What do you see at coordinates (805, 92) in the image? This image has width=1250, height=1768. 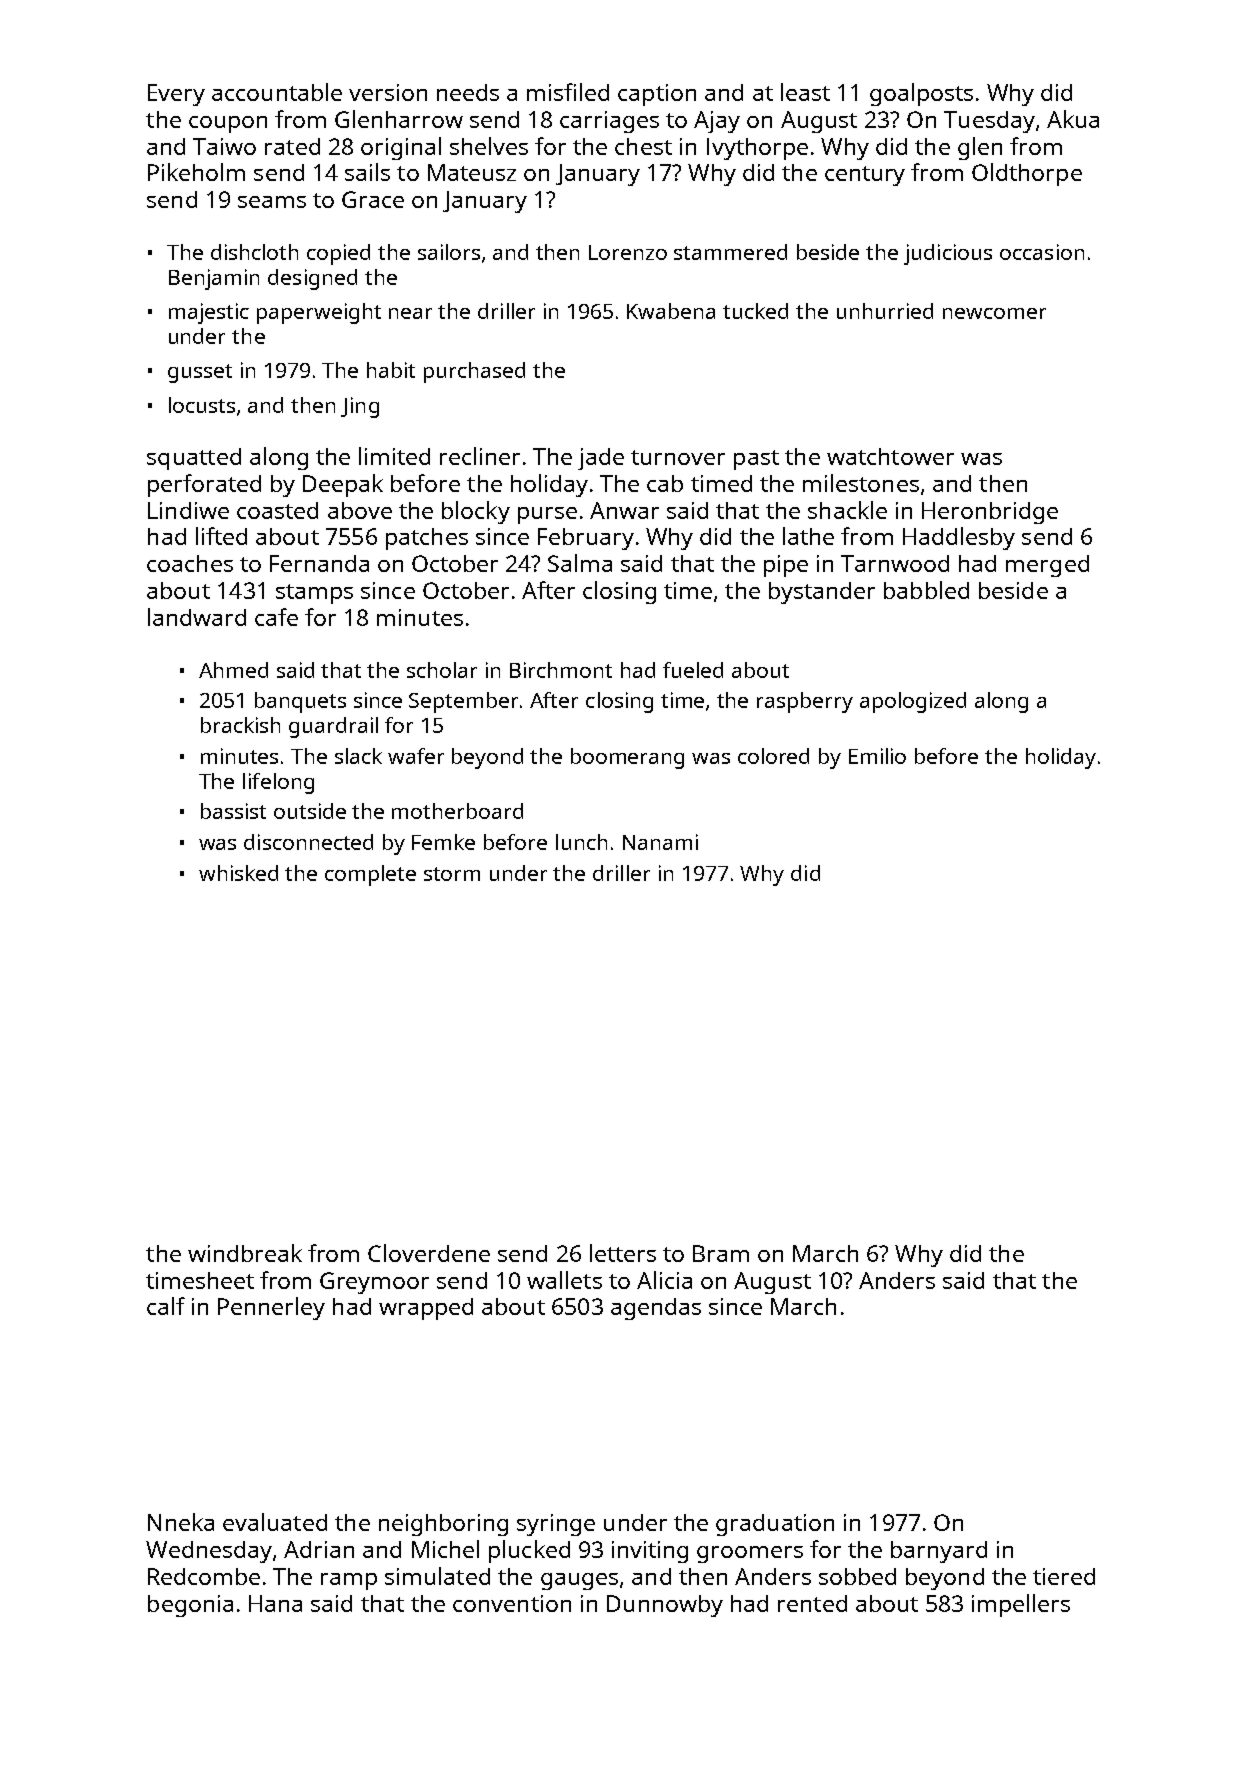 I see `least` at bounding box center [805, 92].
